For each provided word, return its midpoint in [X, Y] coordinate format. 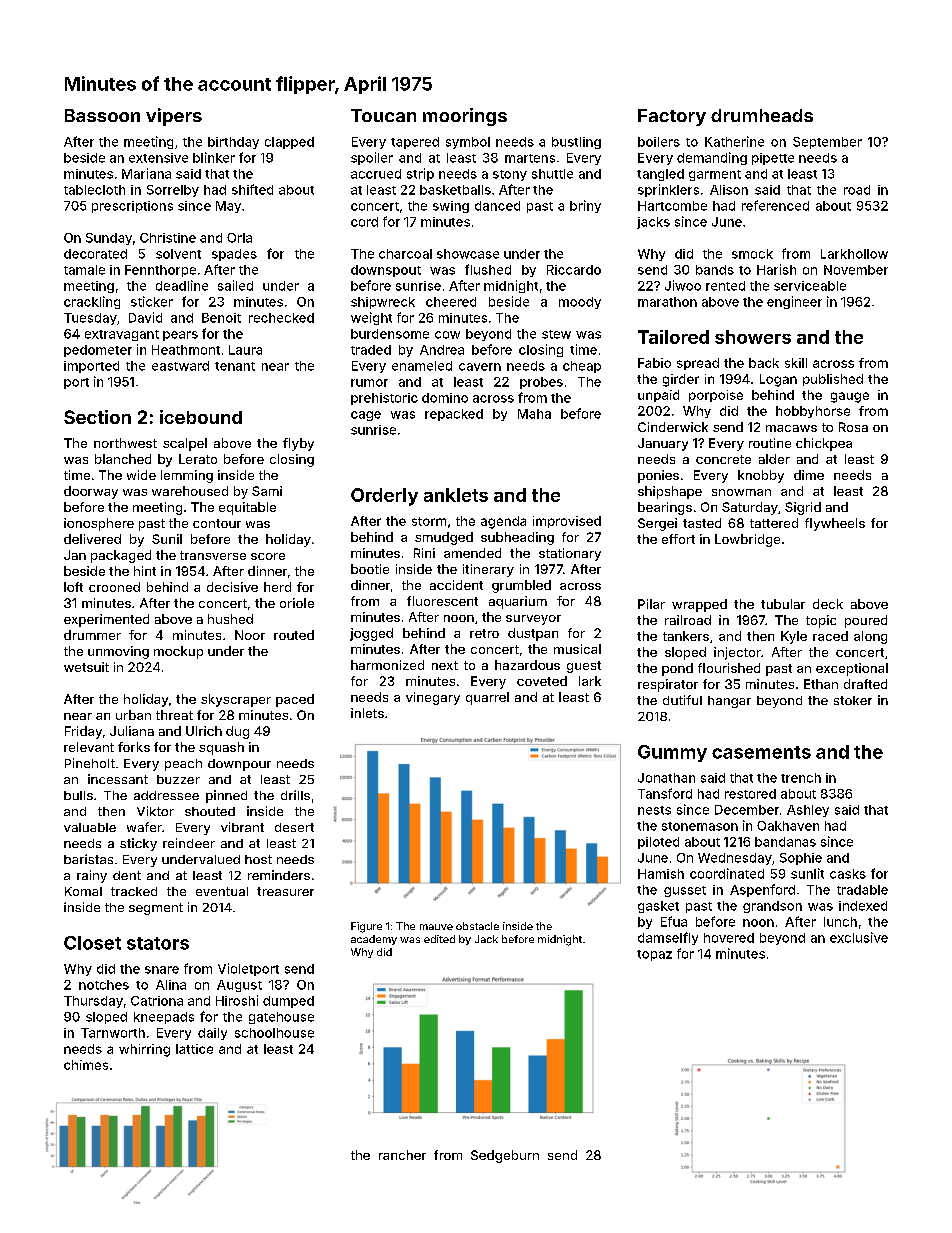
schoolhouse [274, 1033]
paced [295, 700]
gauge [850, 397]
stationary [570, 554]
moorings [465, 117]
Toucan [383, 115]
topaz [654, 955]
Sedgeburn [505, 1156]
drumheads [762, 115]
